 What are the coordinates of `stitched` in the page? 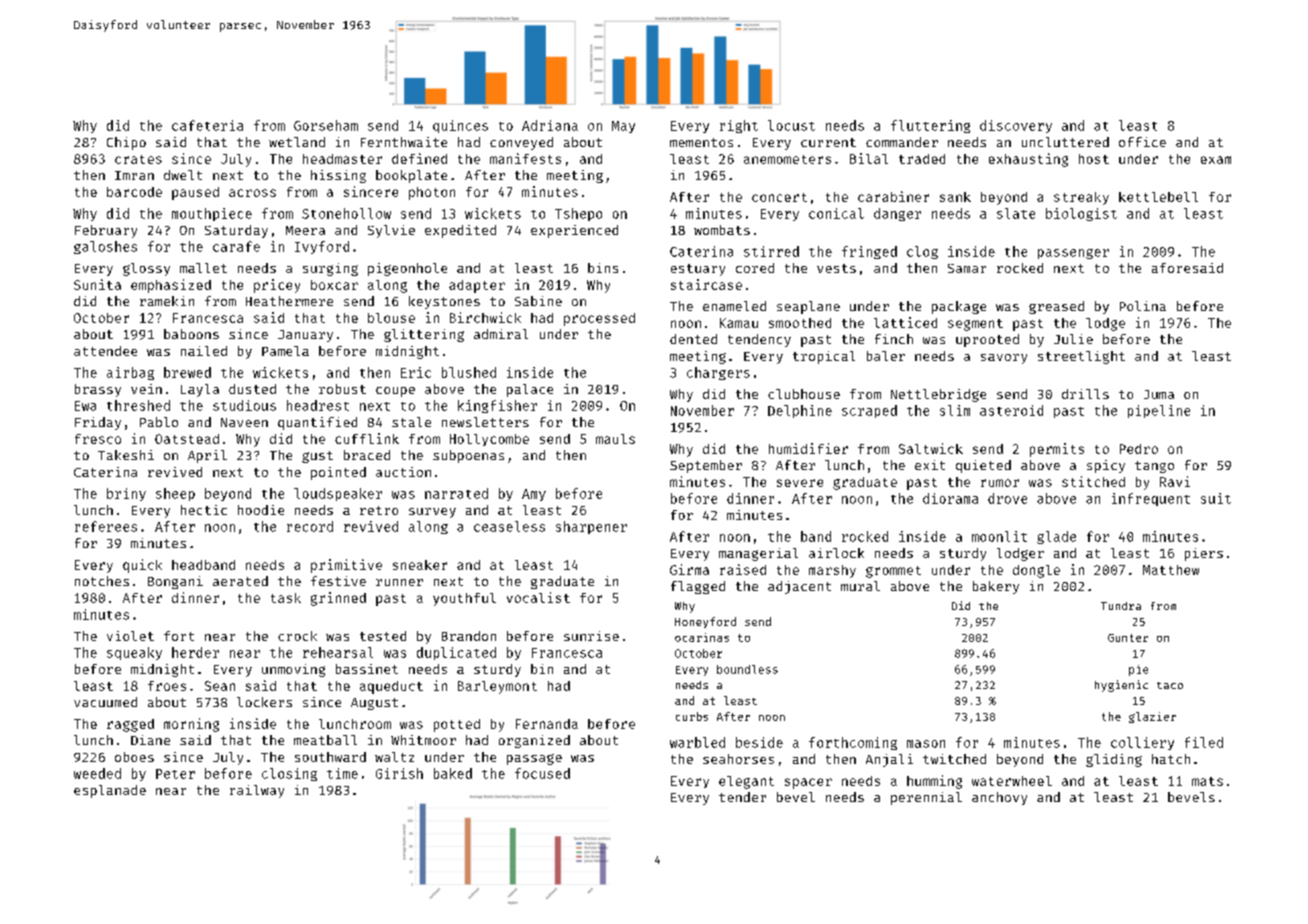 It's located at (1093, 481).
